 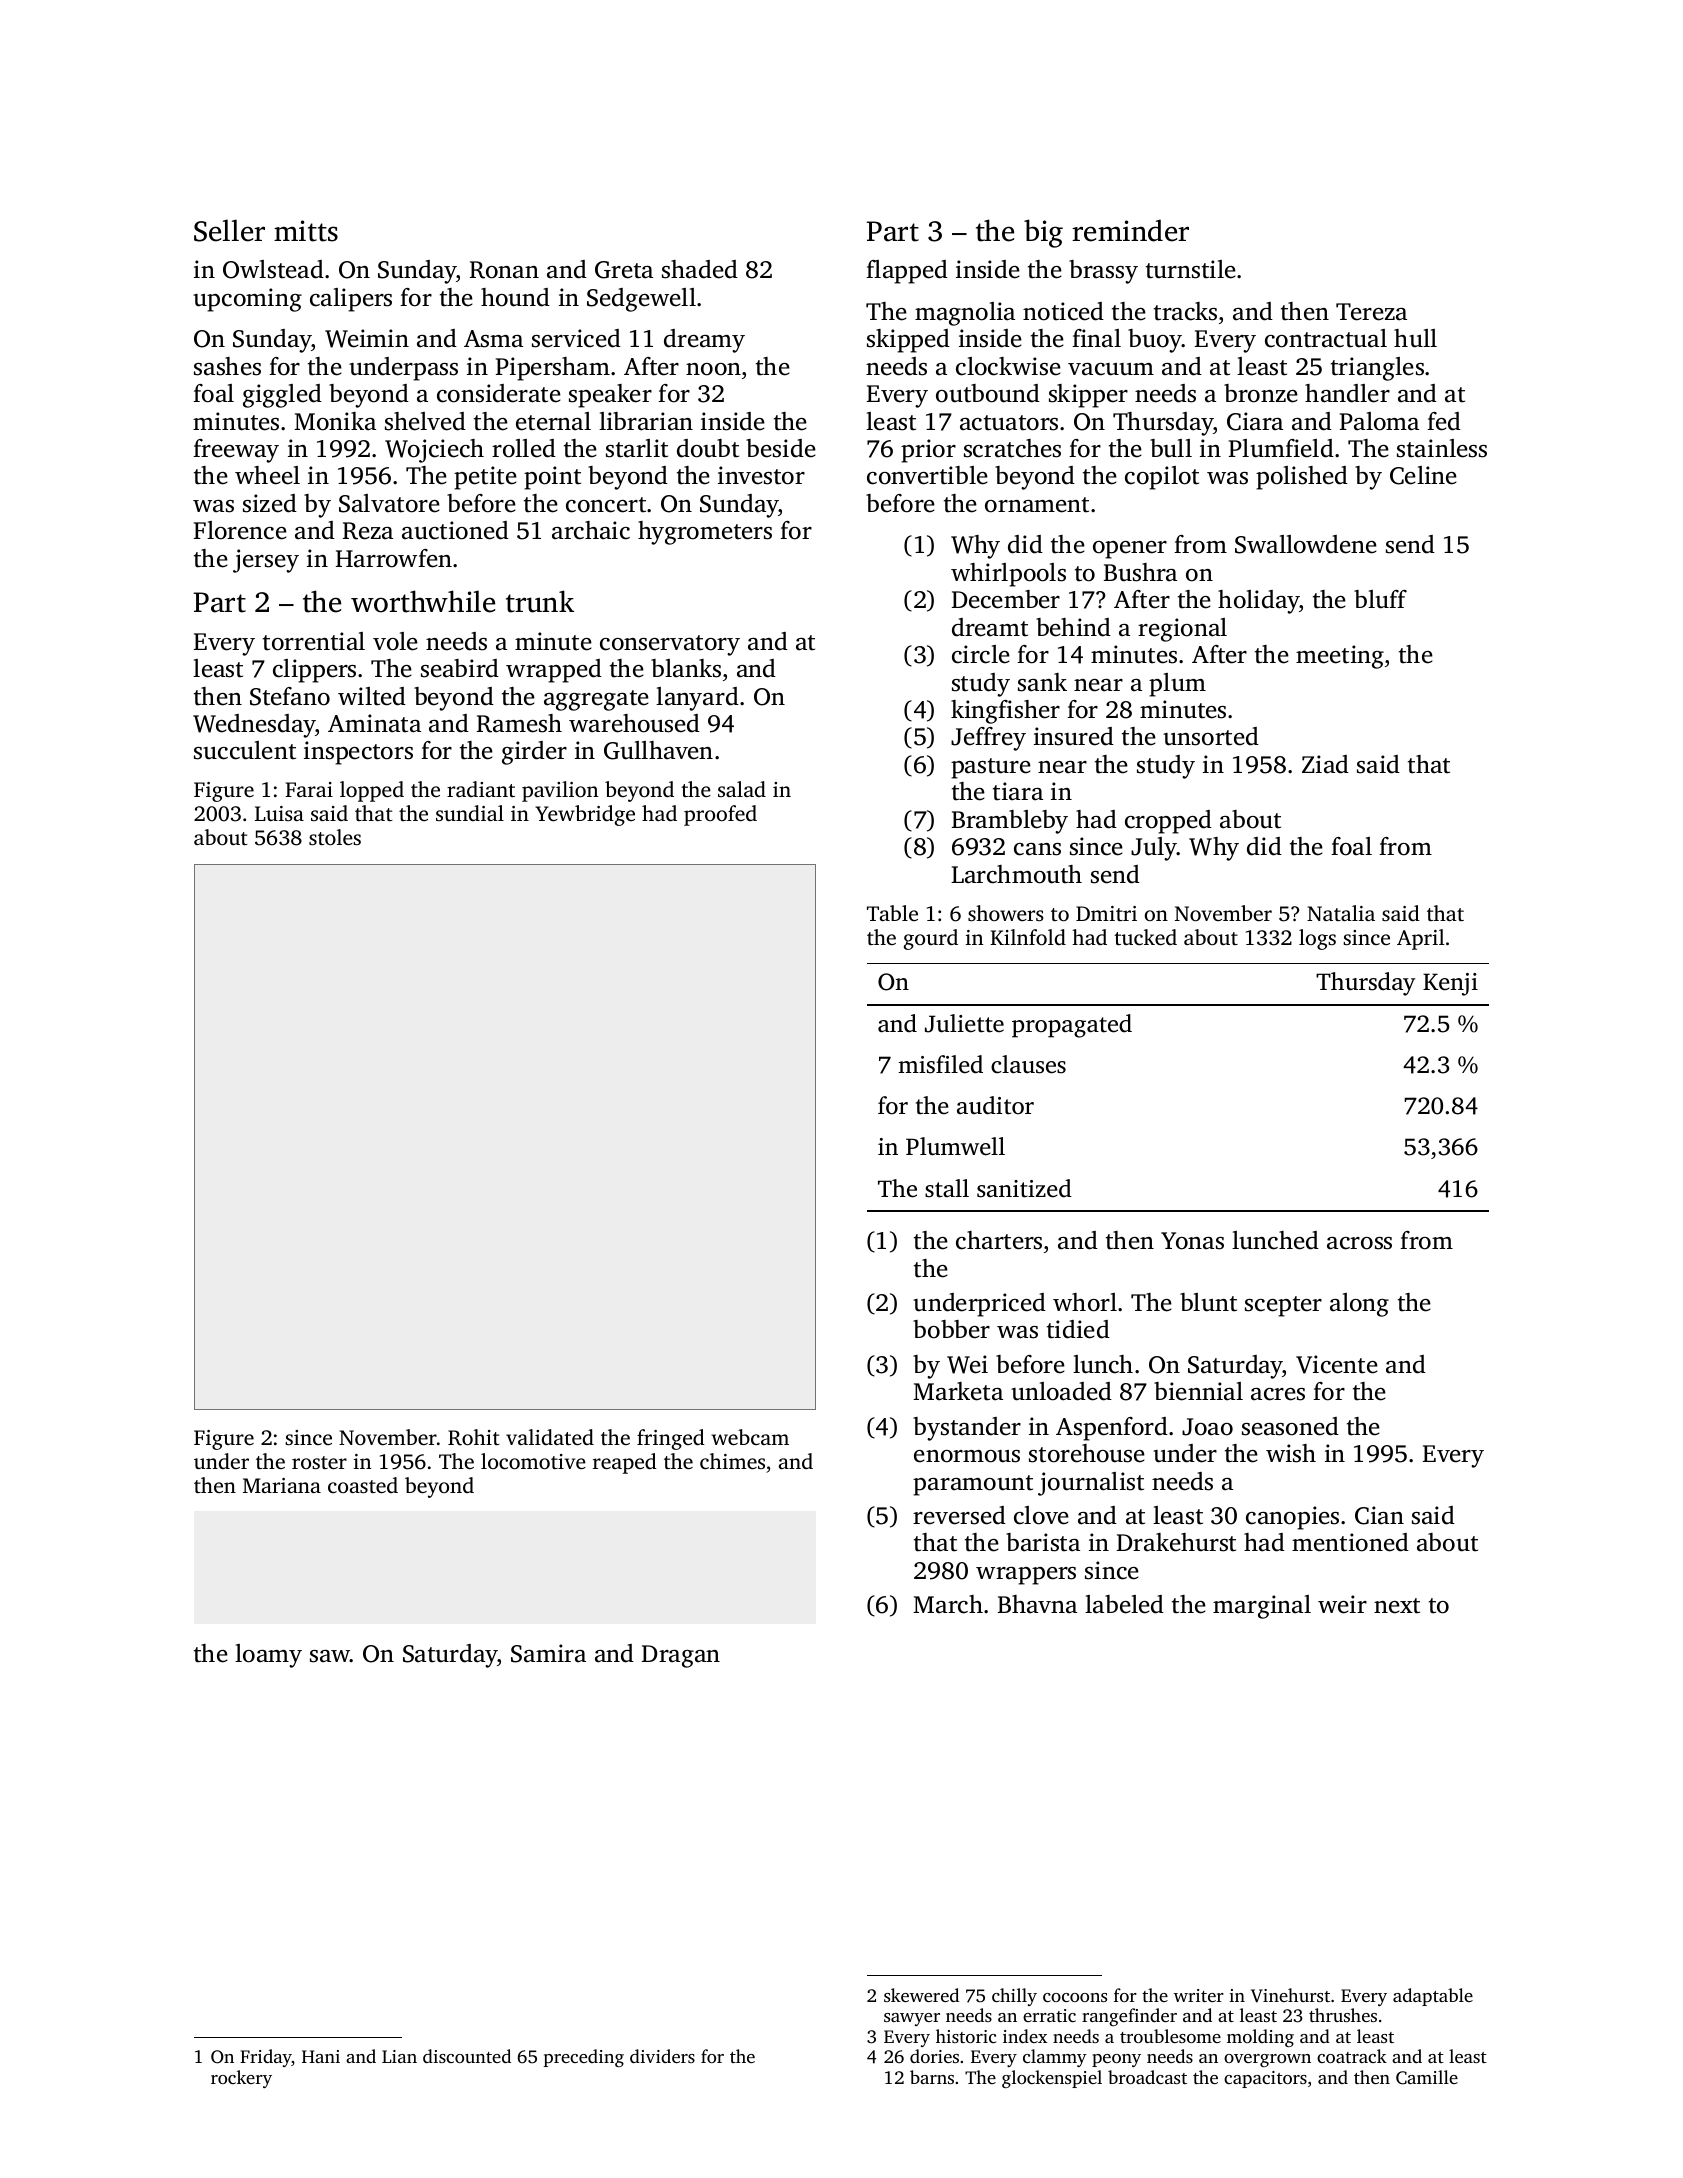 What do you see at coordinates (1317, 939) in the screenshot?
I see `logs` at bounding box center [1317, 939].
